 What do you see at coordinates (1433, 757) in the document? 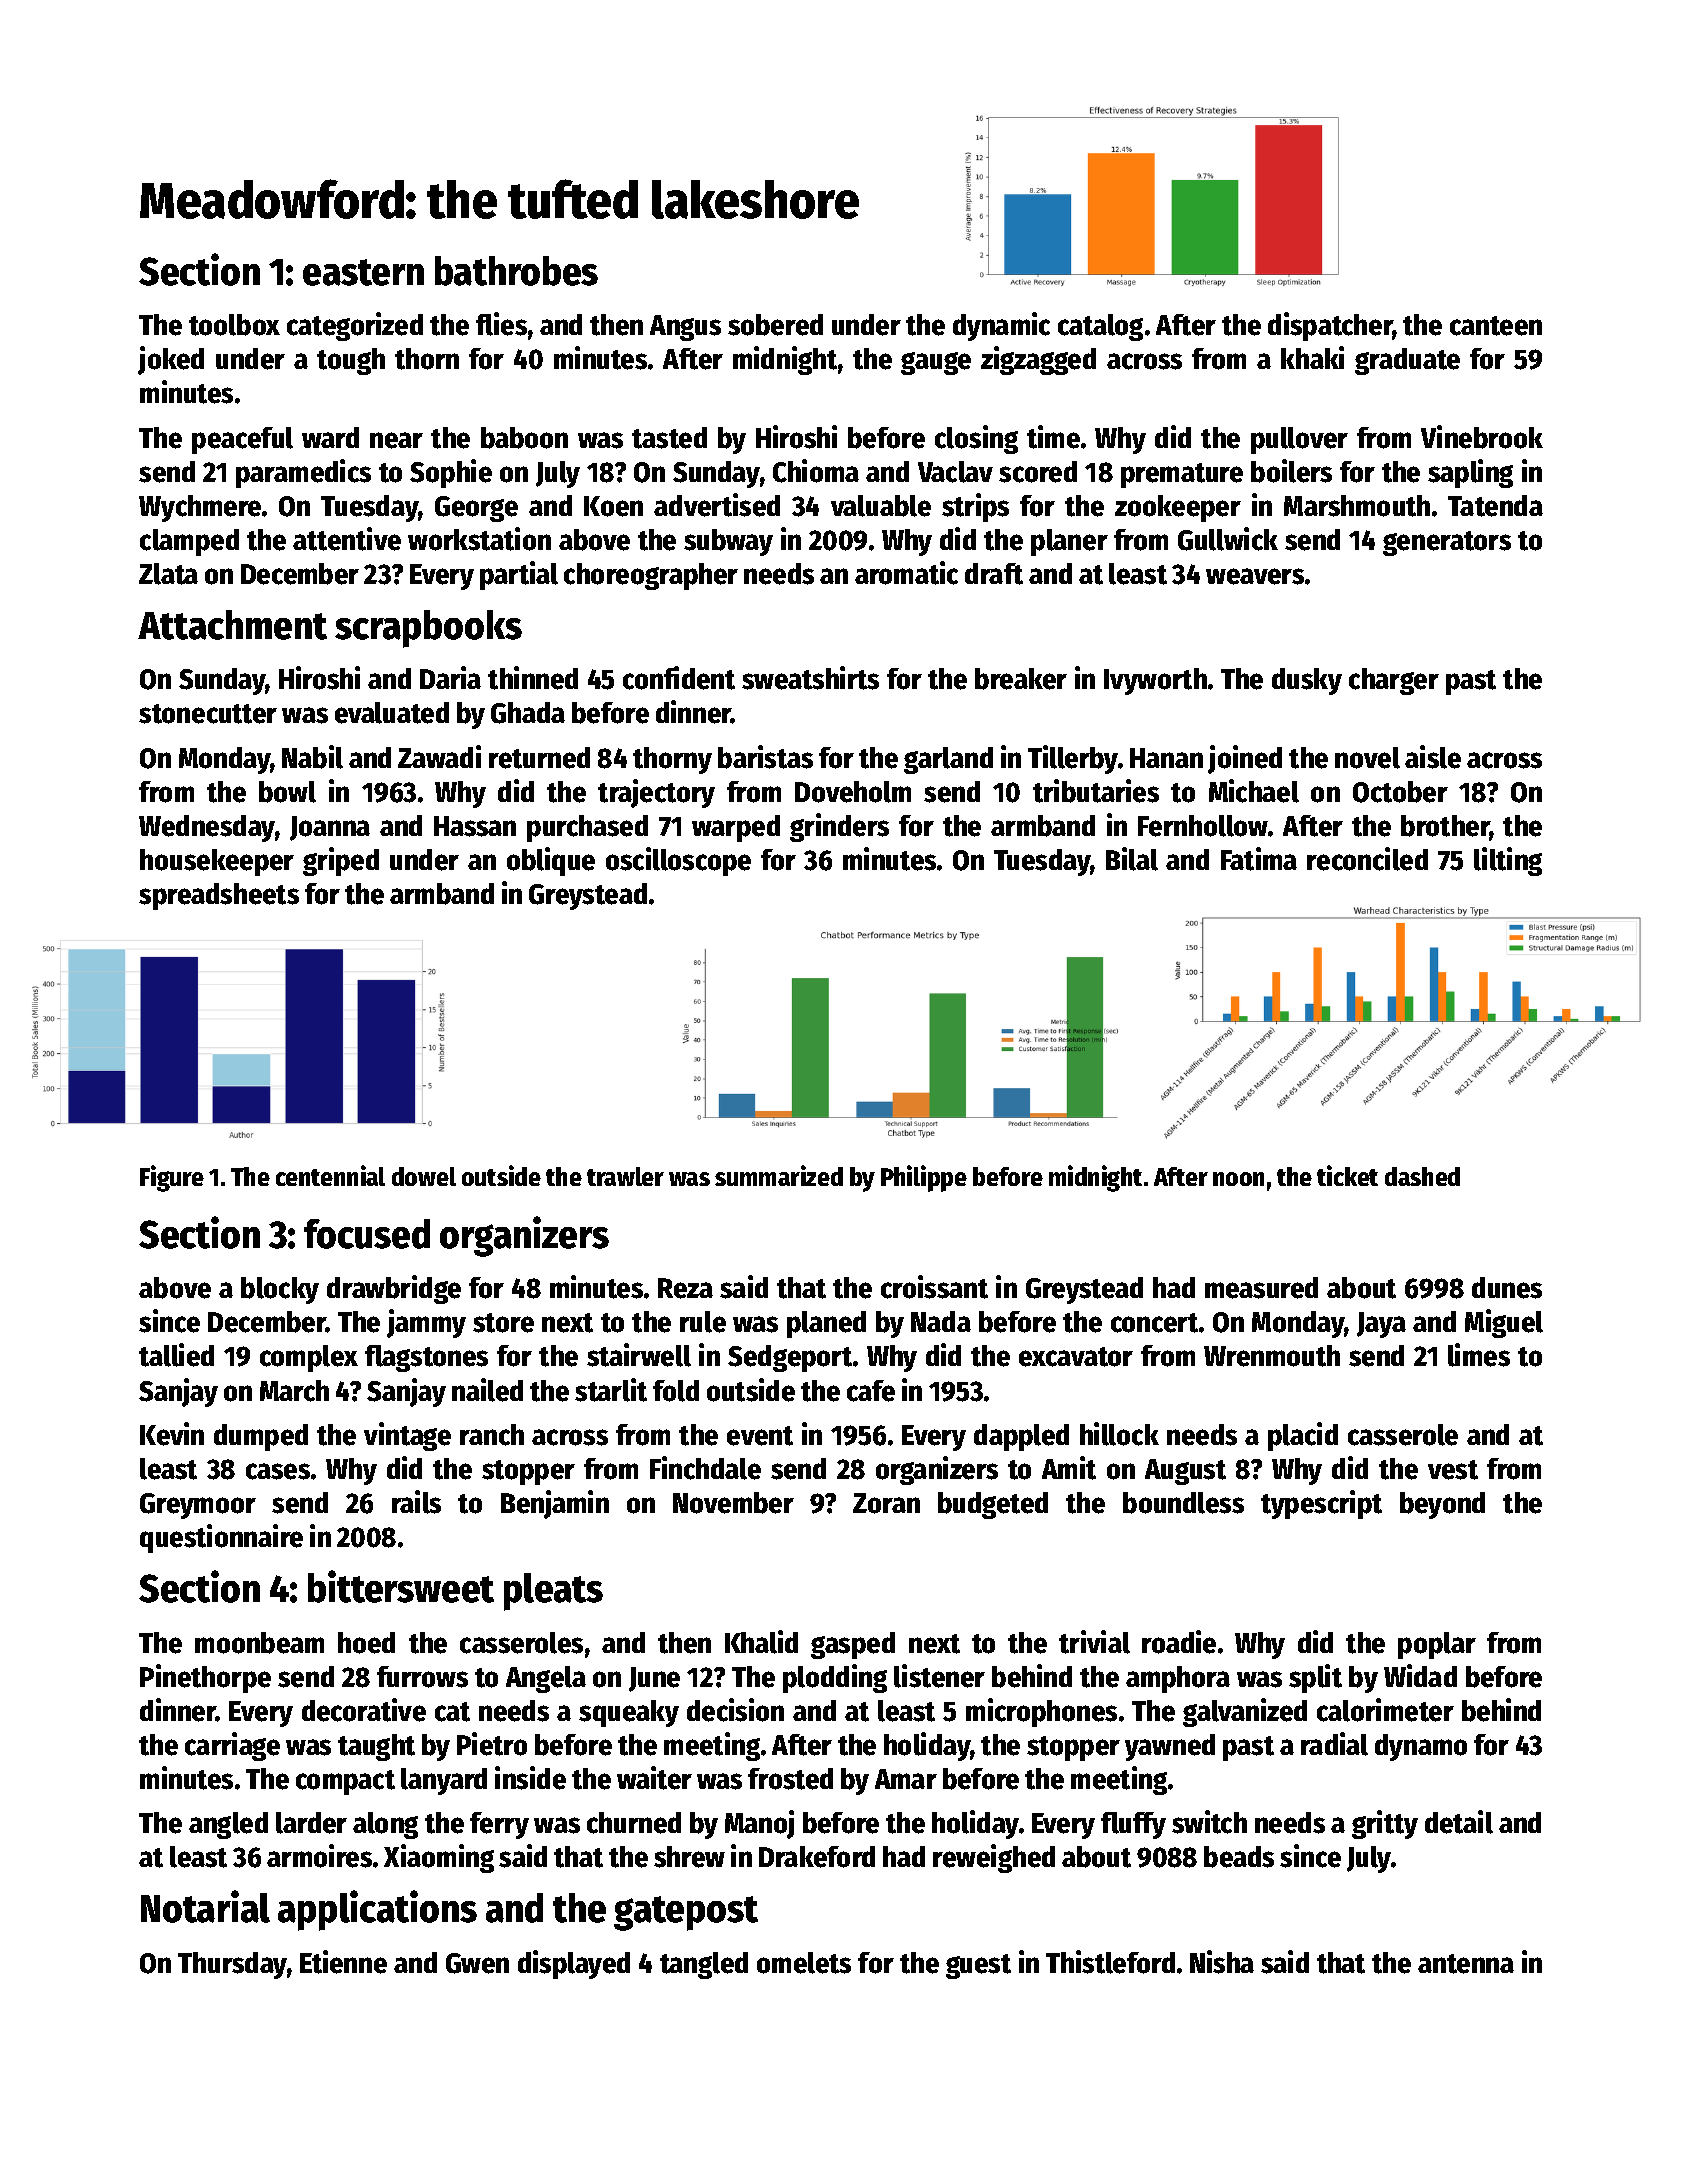
I see `aisle` at bounding box center [1433, 757].
